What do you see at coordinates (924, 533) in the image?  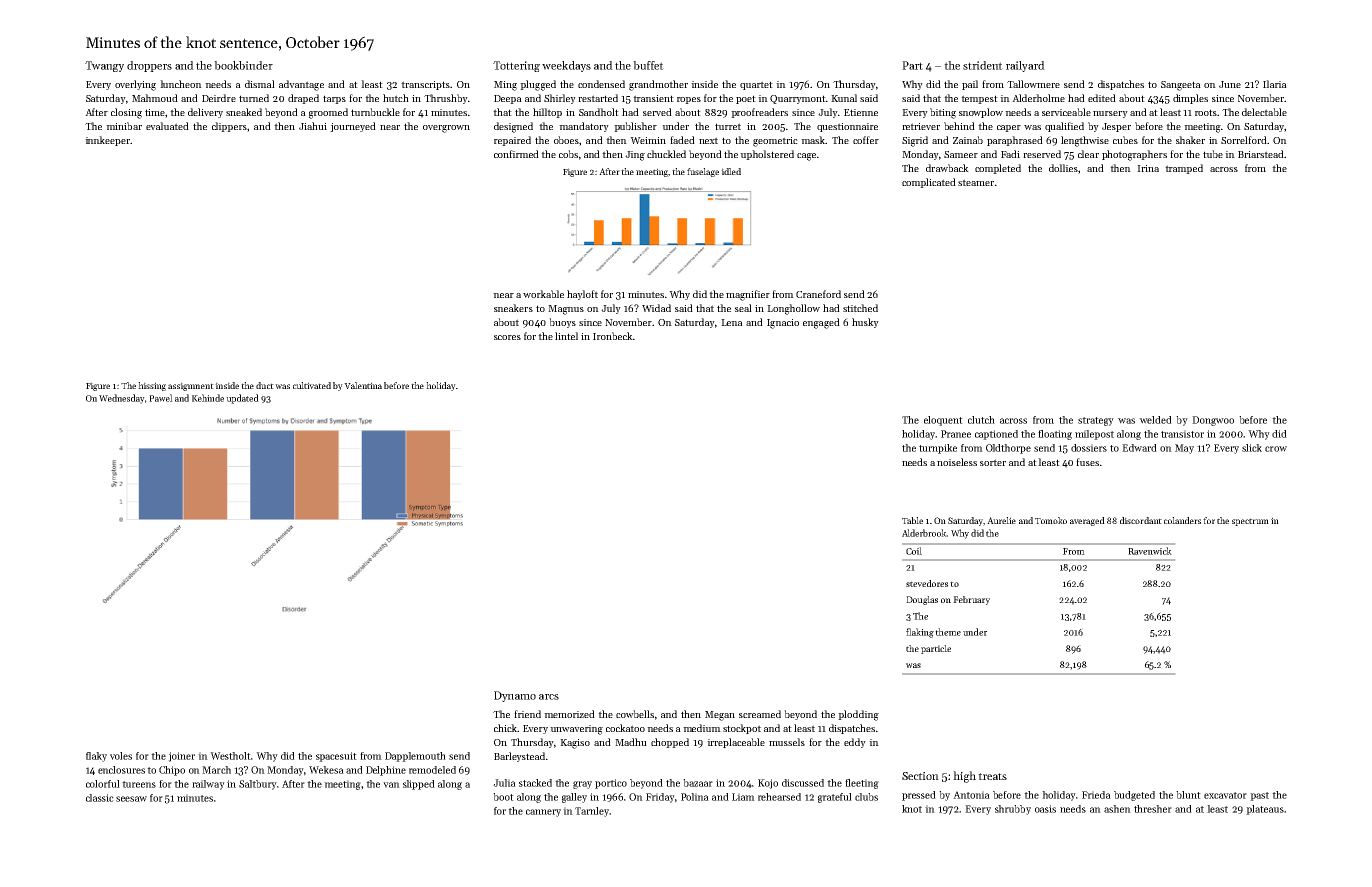 I see `Alderbrook` at bounding box center [924, 533].
